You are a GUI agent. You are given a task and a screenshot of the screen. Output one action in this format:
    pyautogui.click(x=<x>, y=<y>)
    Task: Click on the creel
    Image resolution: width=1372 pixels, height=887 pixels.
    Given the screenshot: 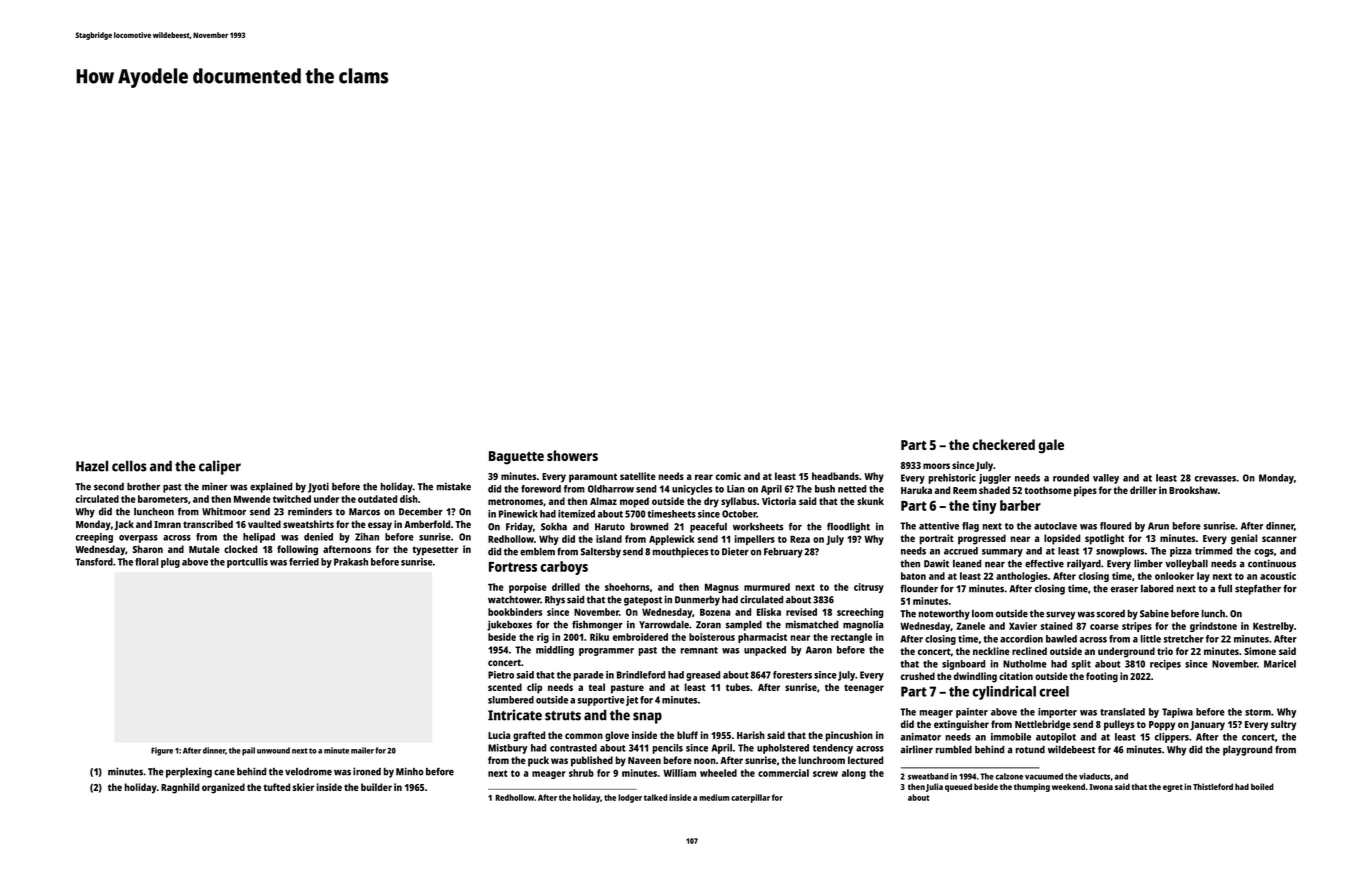 What is the action you would take?
    pyautogui.click(x=1054, y=691)
